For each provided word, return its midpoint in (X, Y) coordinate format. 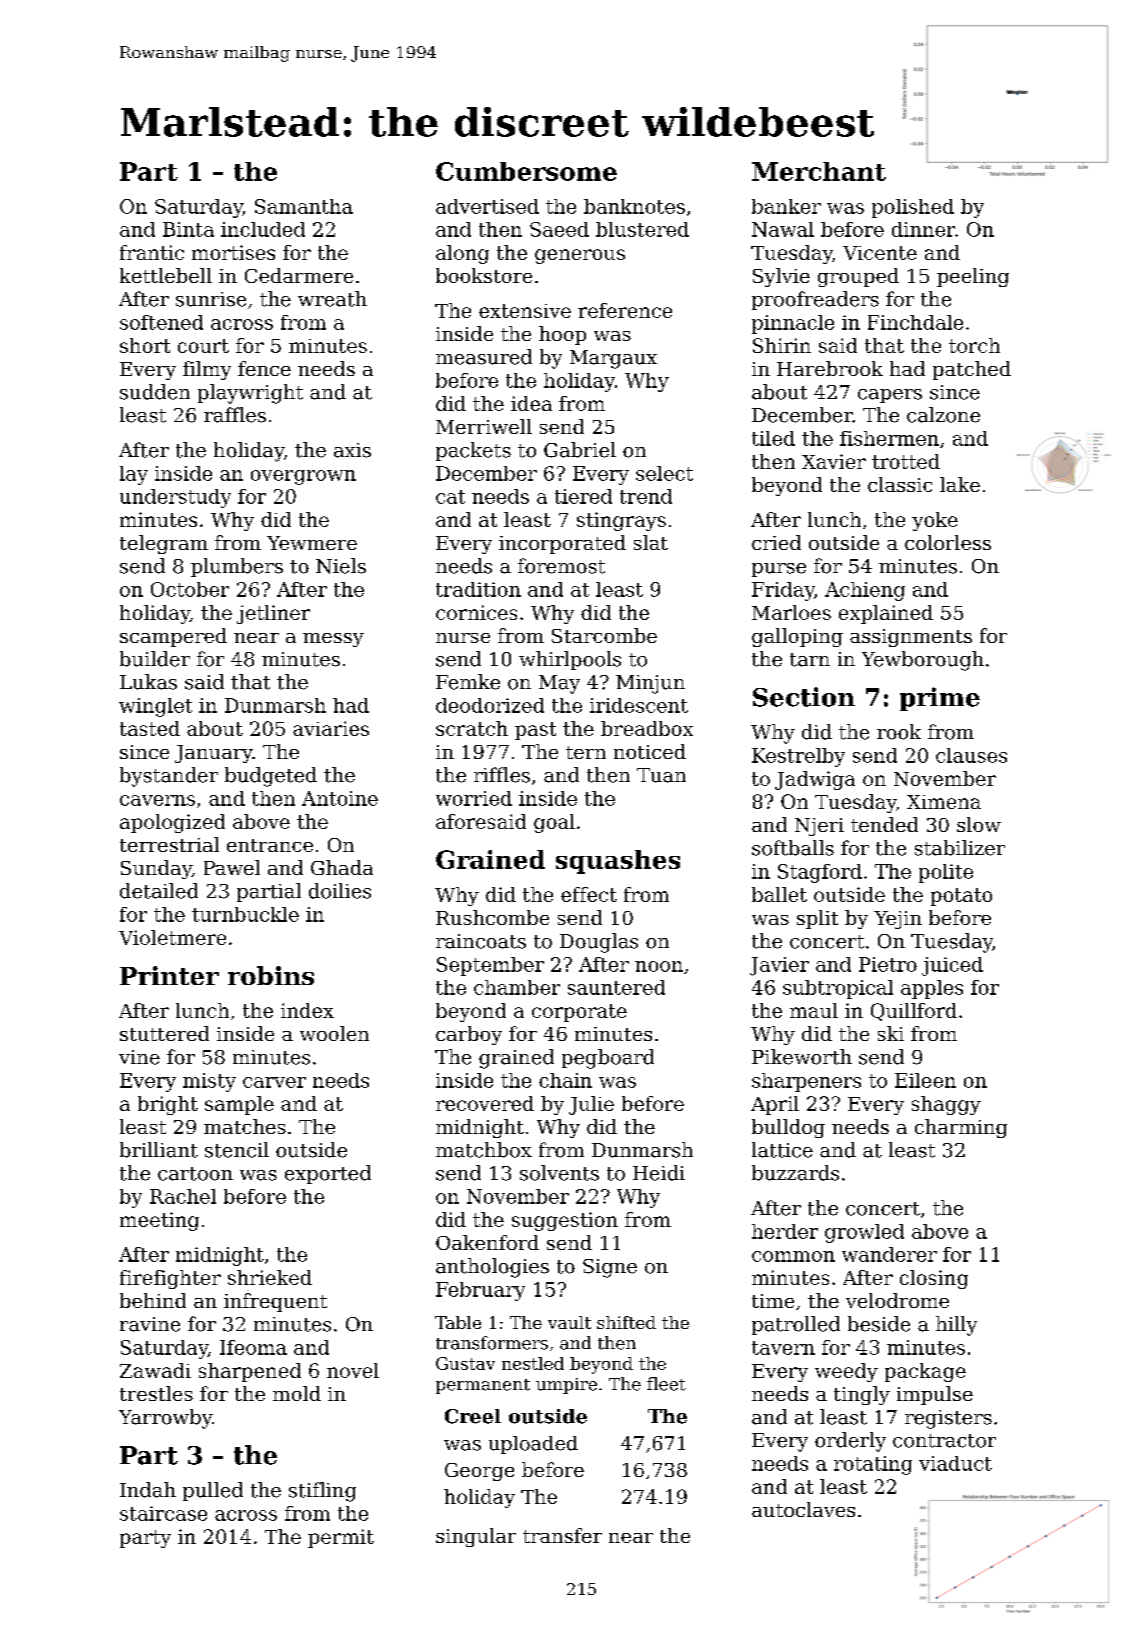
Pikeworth (802, 1057)
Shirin (782, 345)
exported (328, 1174)
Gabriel (580, 450)
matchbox (484, 1150)
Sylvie (781, 277)
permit (341, 1538)
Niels (341, 566)
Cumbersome (526, 171)
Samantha (304, 206)
